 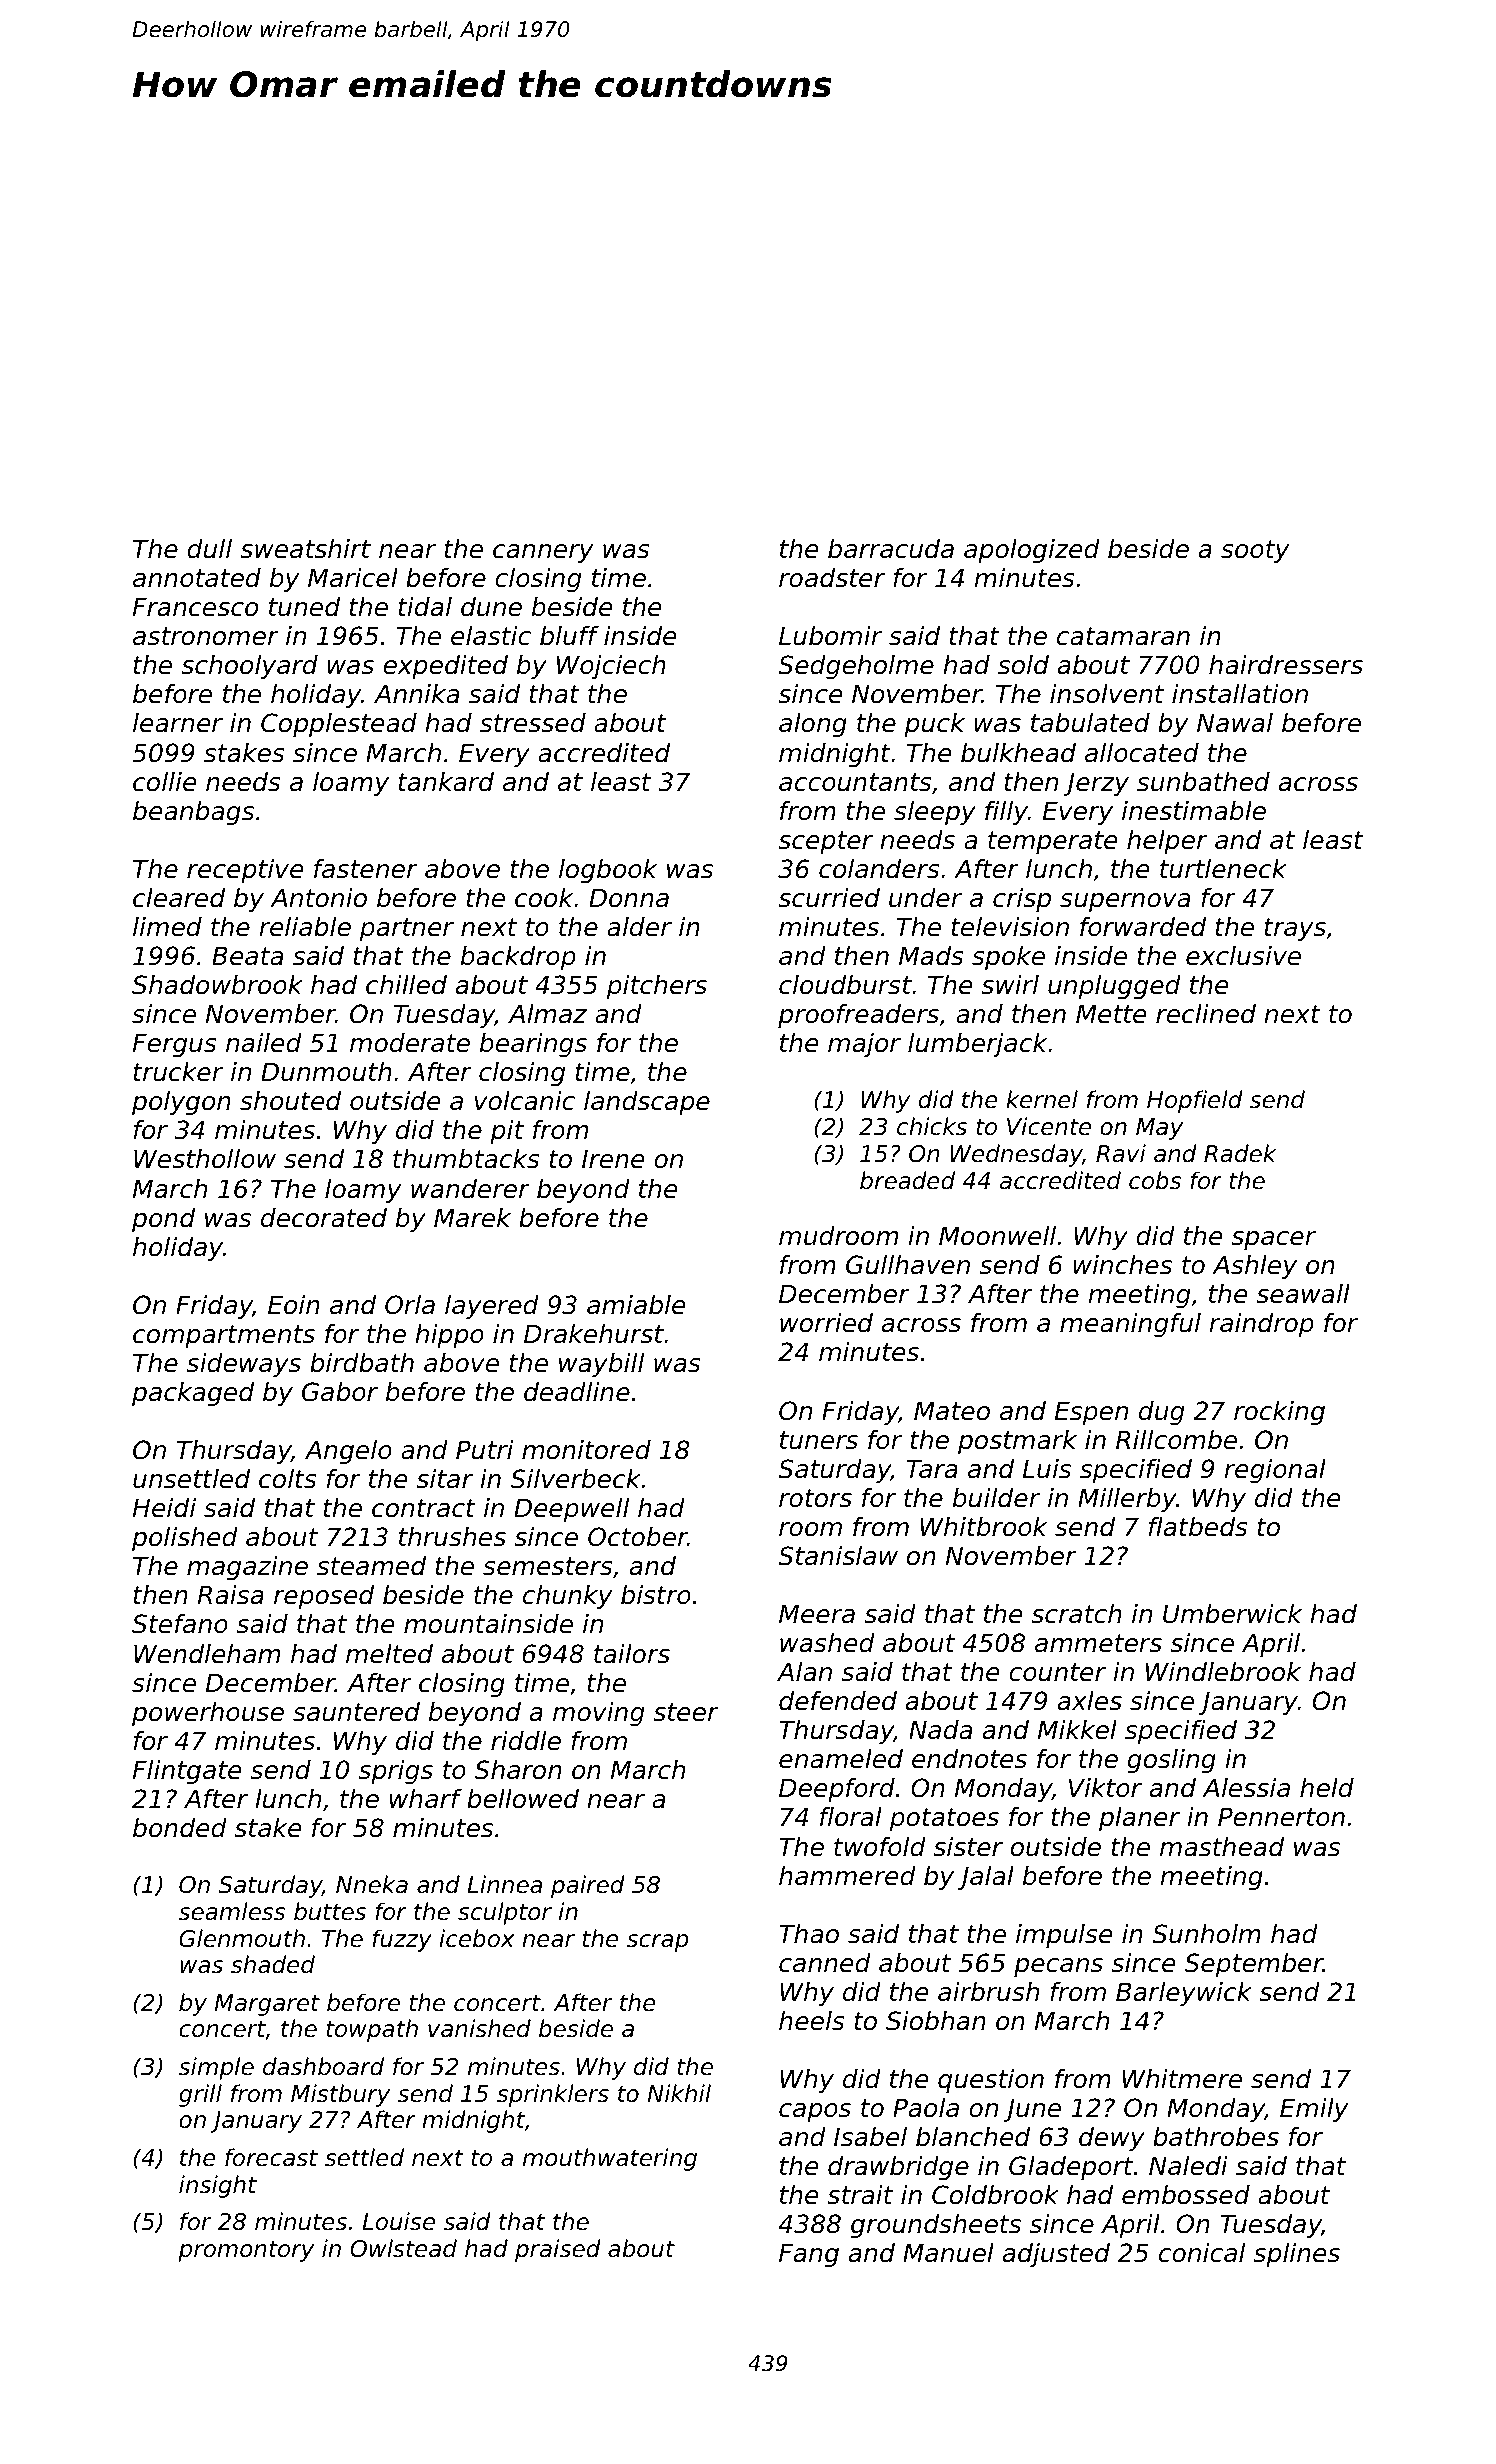 I want to click on Almaz, so click(x=547, y=1014).
